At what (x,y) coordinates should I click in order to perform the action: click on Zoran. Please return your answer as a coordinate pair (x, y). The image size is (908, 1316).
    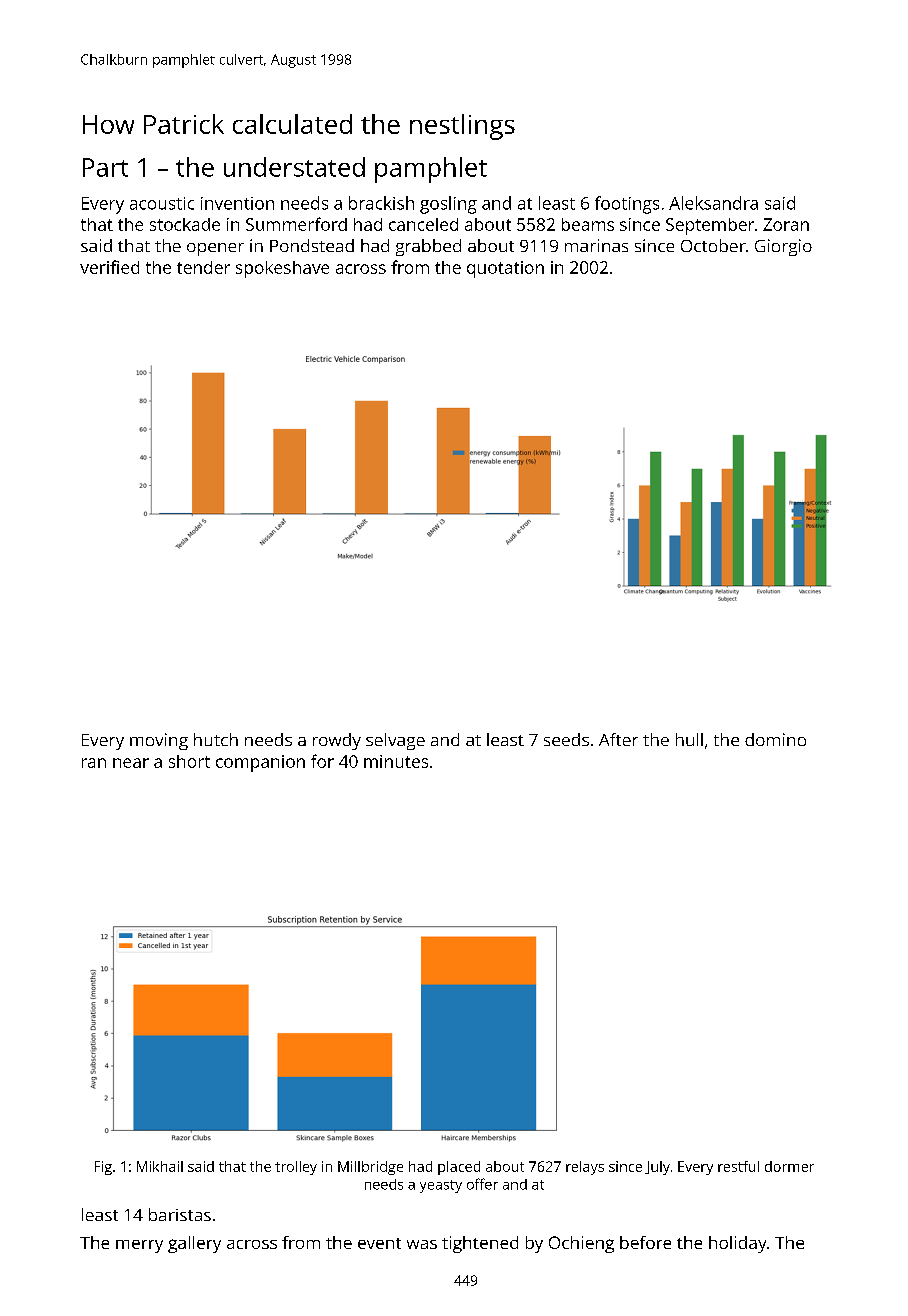
    Looking at the image, I should click on (786, 224).
